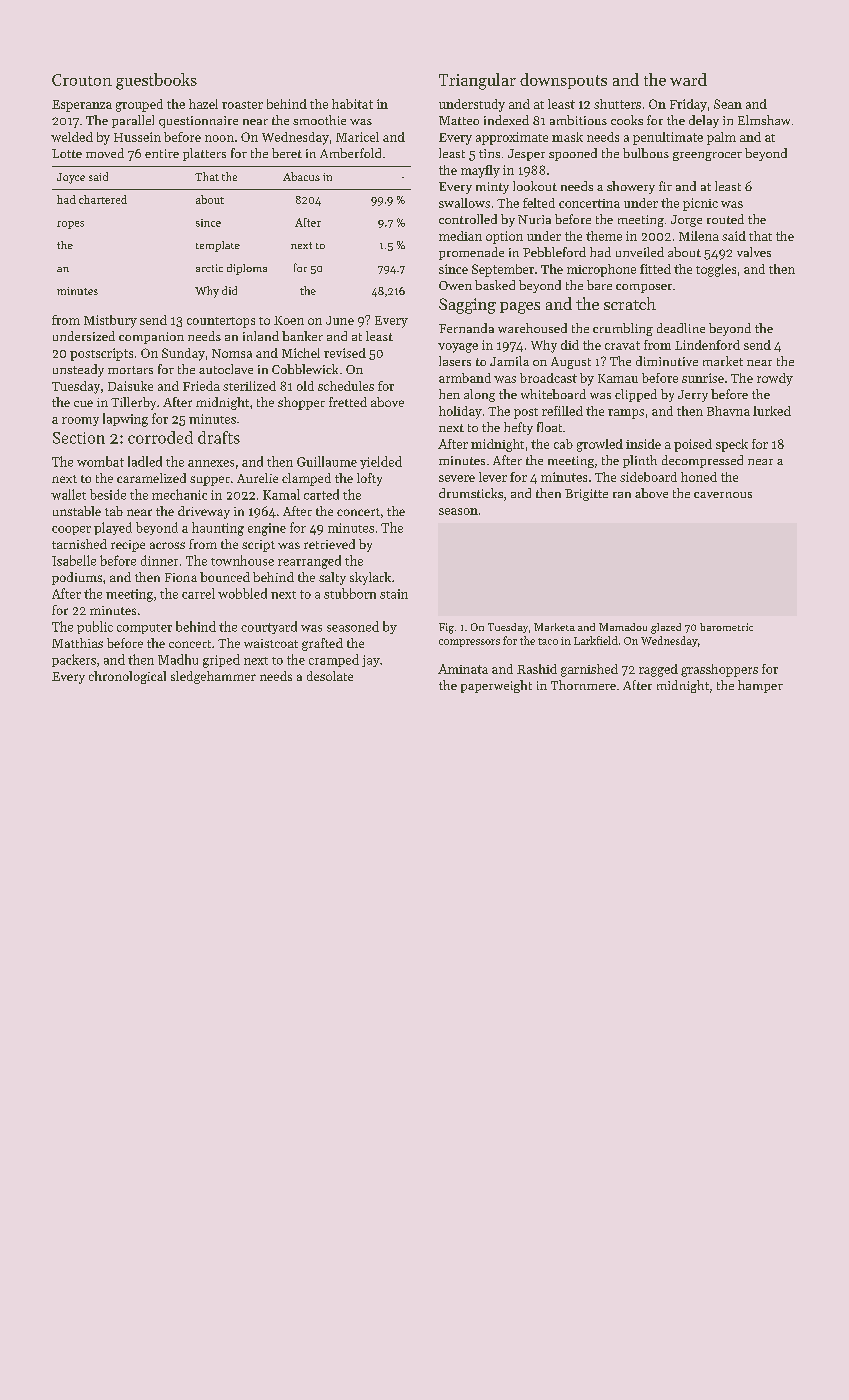 The image size is (849, 1400). What do you see at coordinates (127, 677) in the page?
I see `chronological` at bounding box center [127, 677].
